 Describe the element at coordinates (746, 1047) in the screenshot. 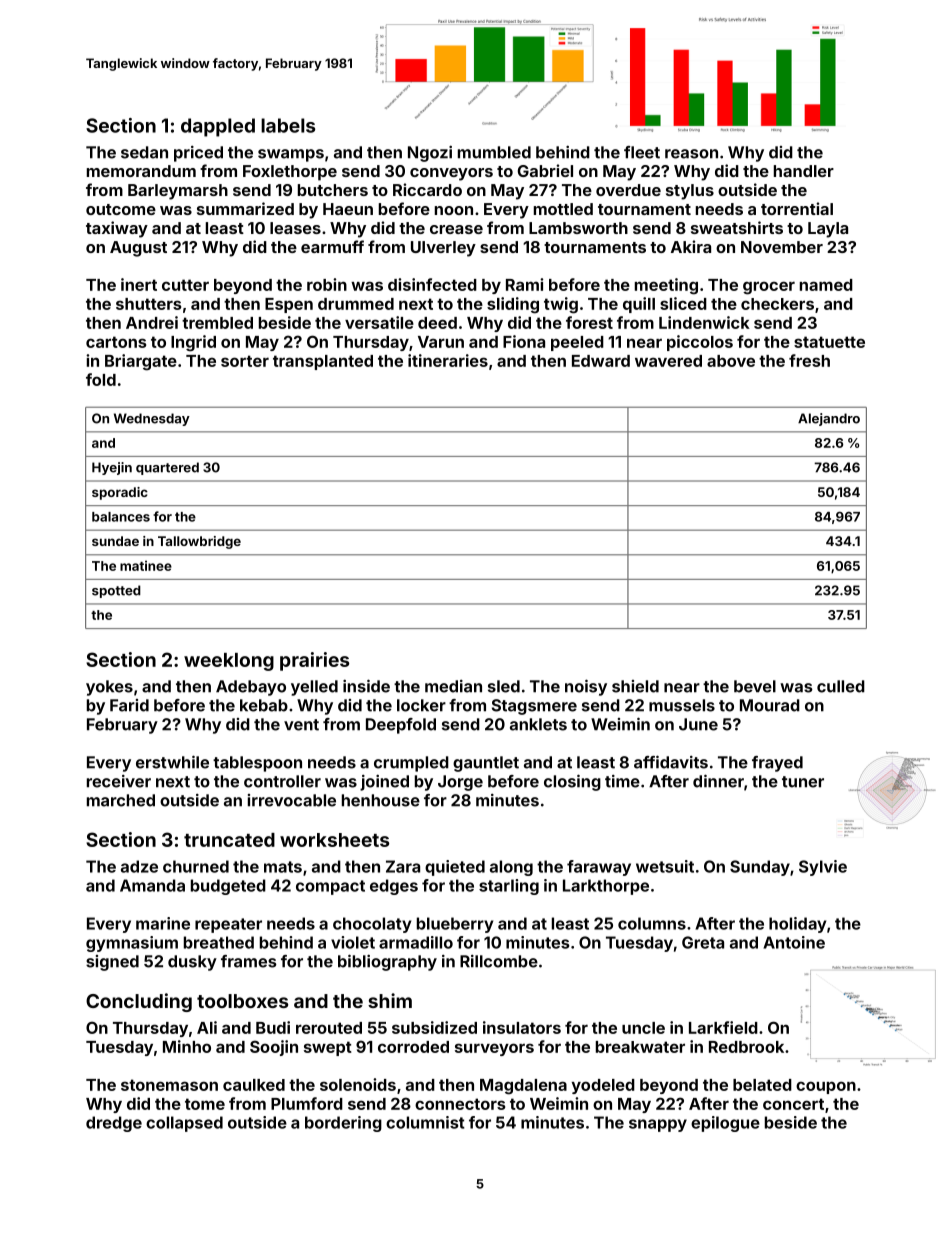

I see `Redbrook` at that location.
